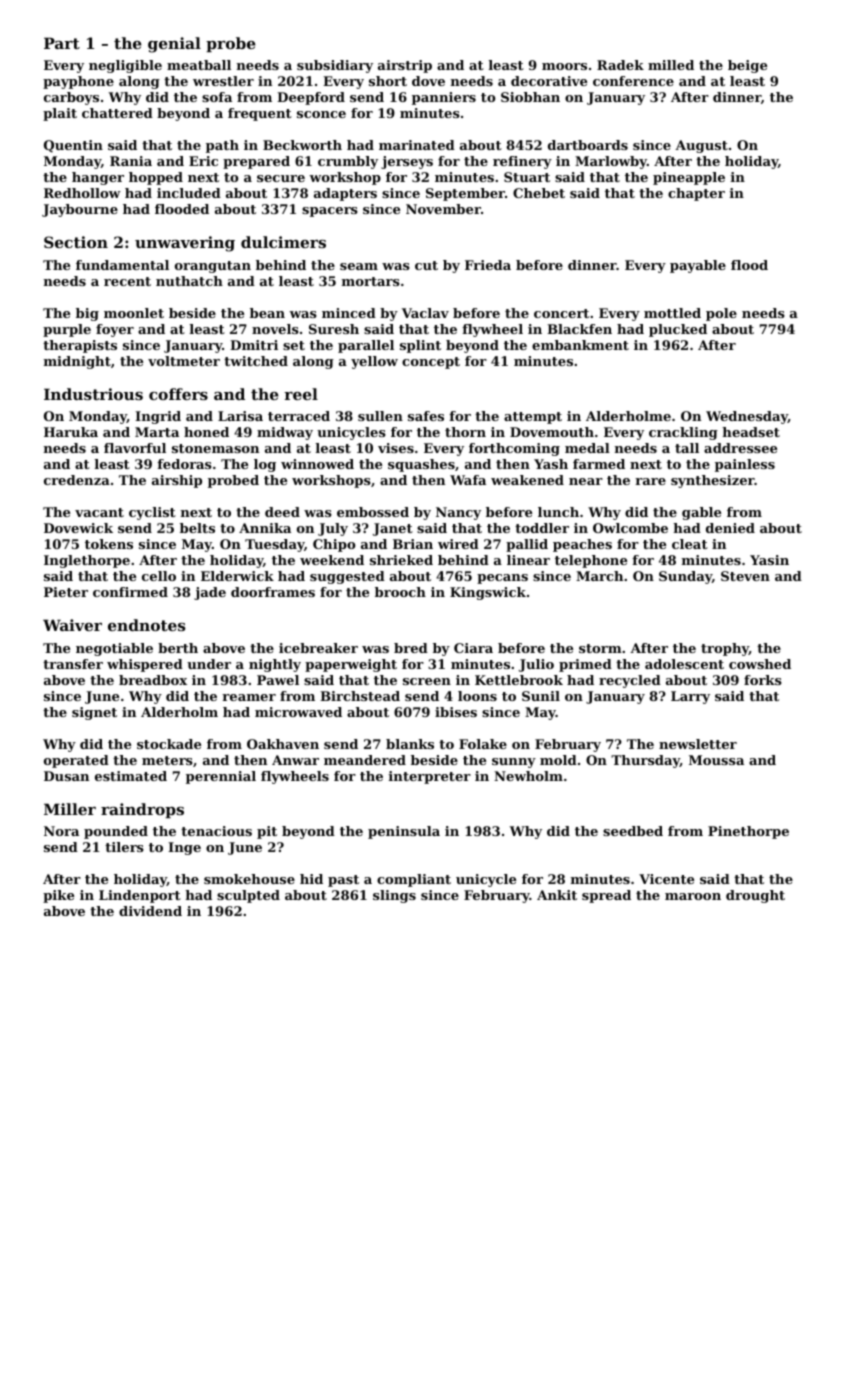  Describe the element at coordinates (633, 81) in the document. I see `conference` at that location.
